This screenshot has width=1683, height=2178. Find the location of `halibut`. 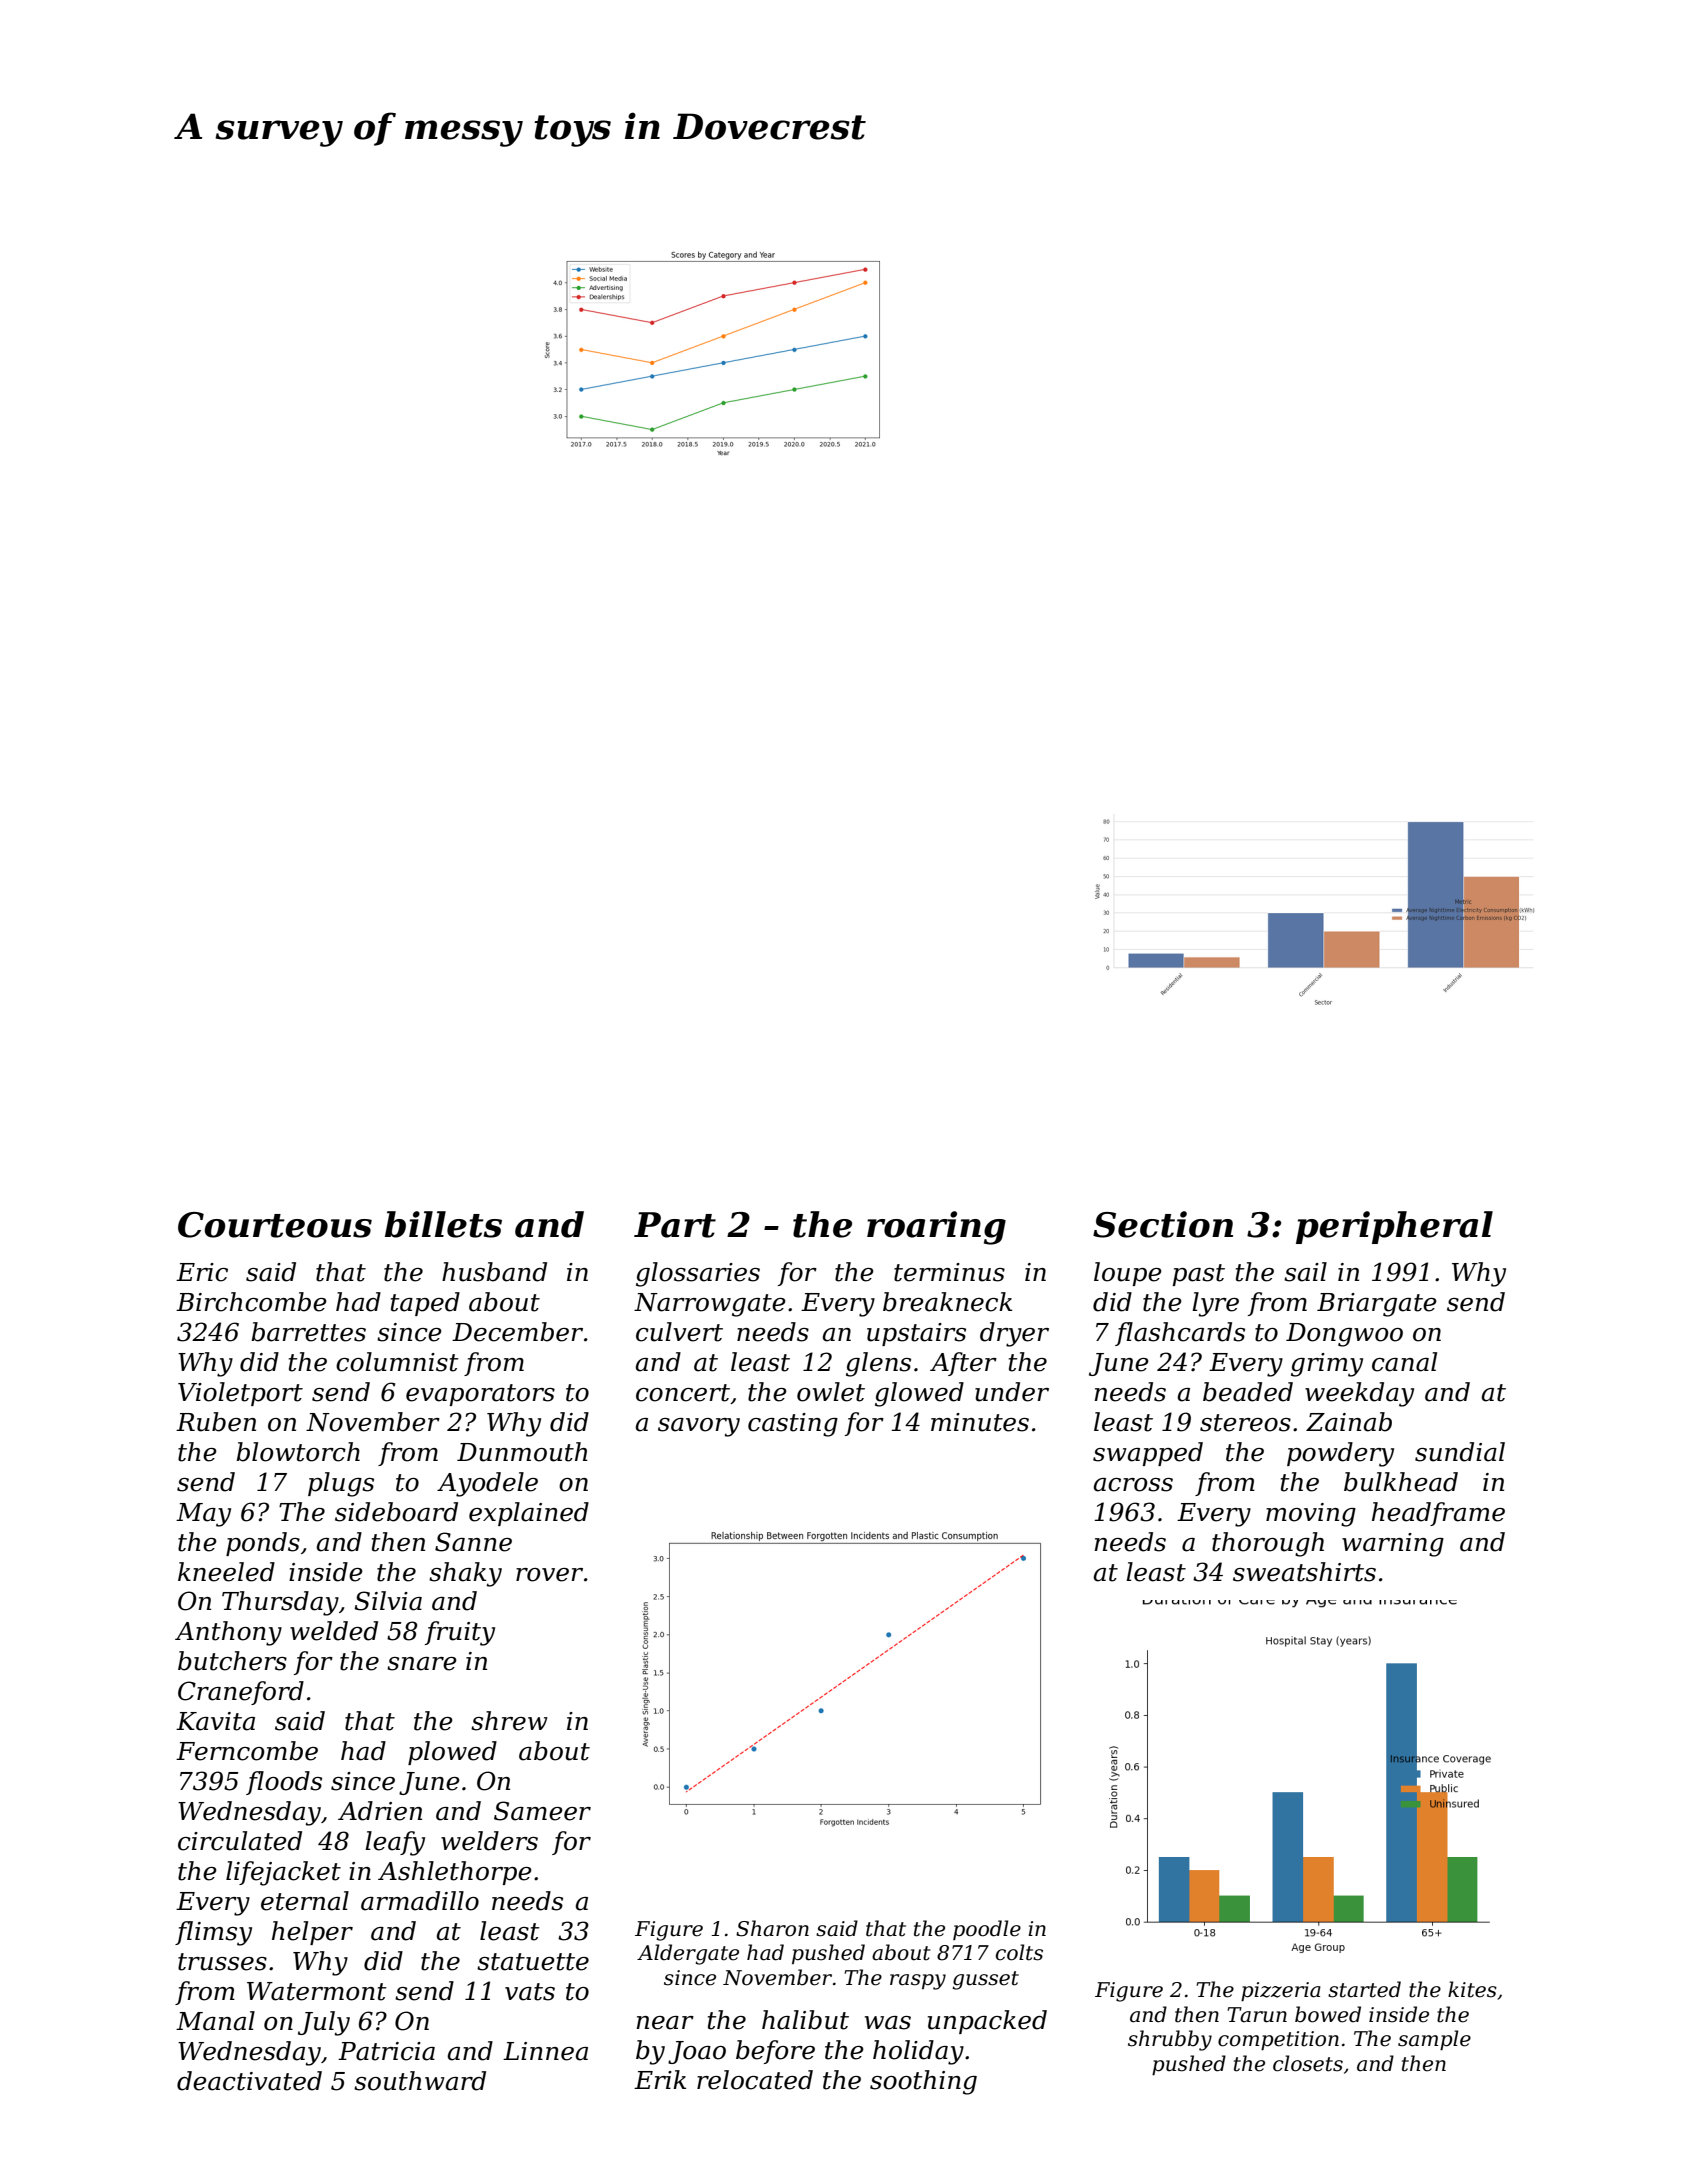

halibut is located at coordinates (805, 2020).
